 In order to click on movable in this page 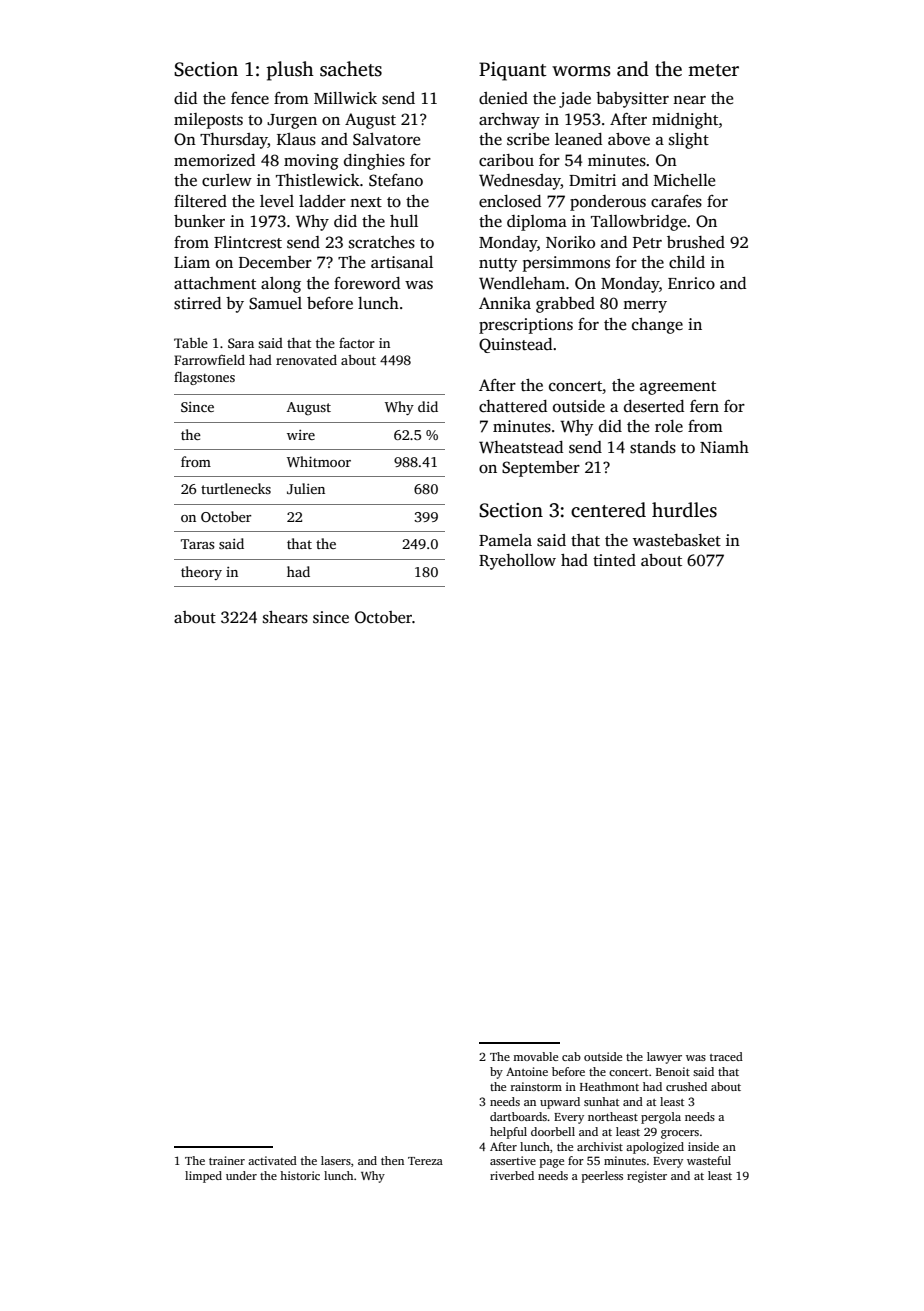, I will do `click(535, 1056)`.
